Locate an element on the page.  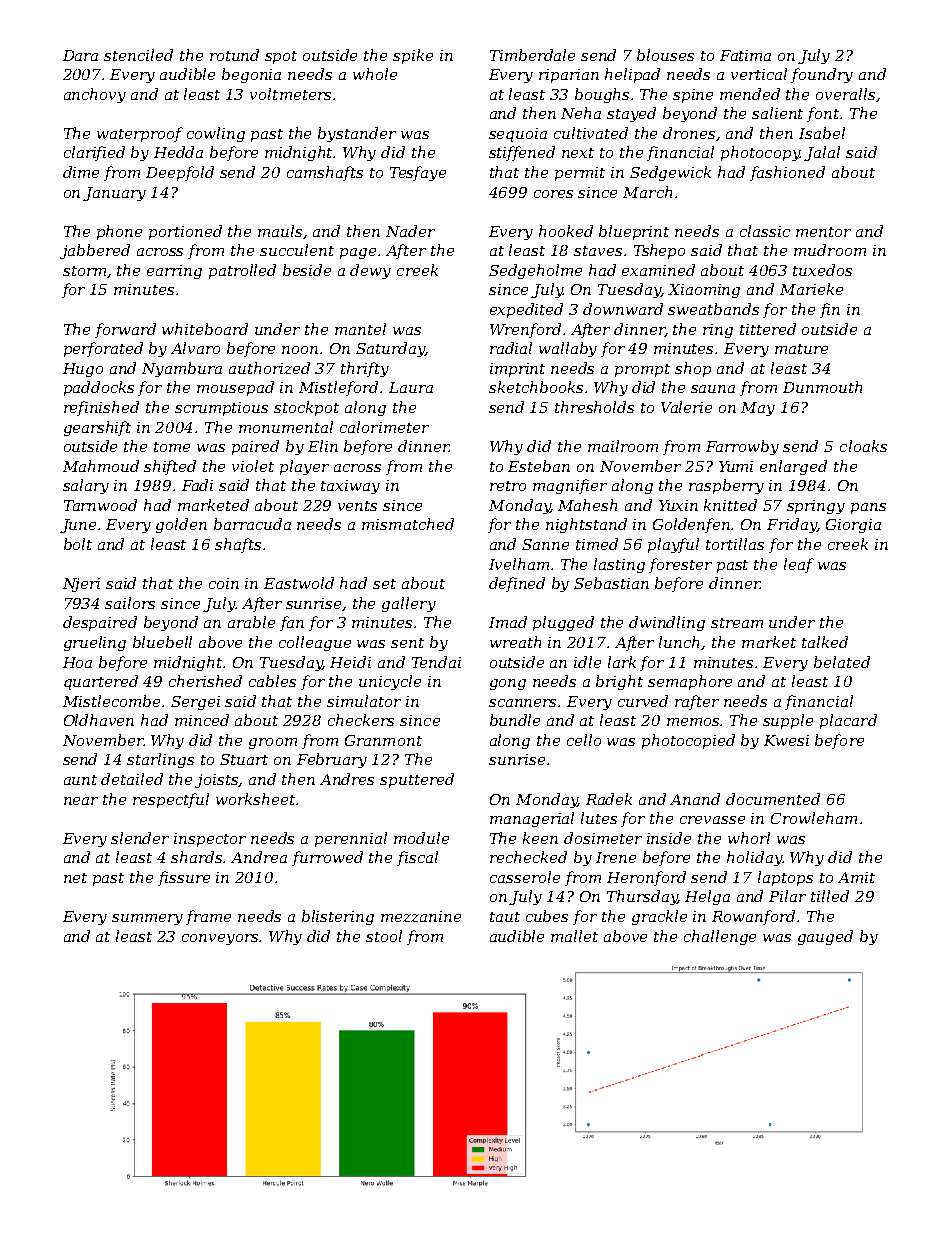
Tarnwood is located at coordinates (100, 505).
